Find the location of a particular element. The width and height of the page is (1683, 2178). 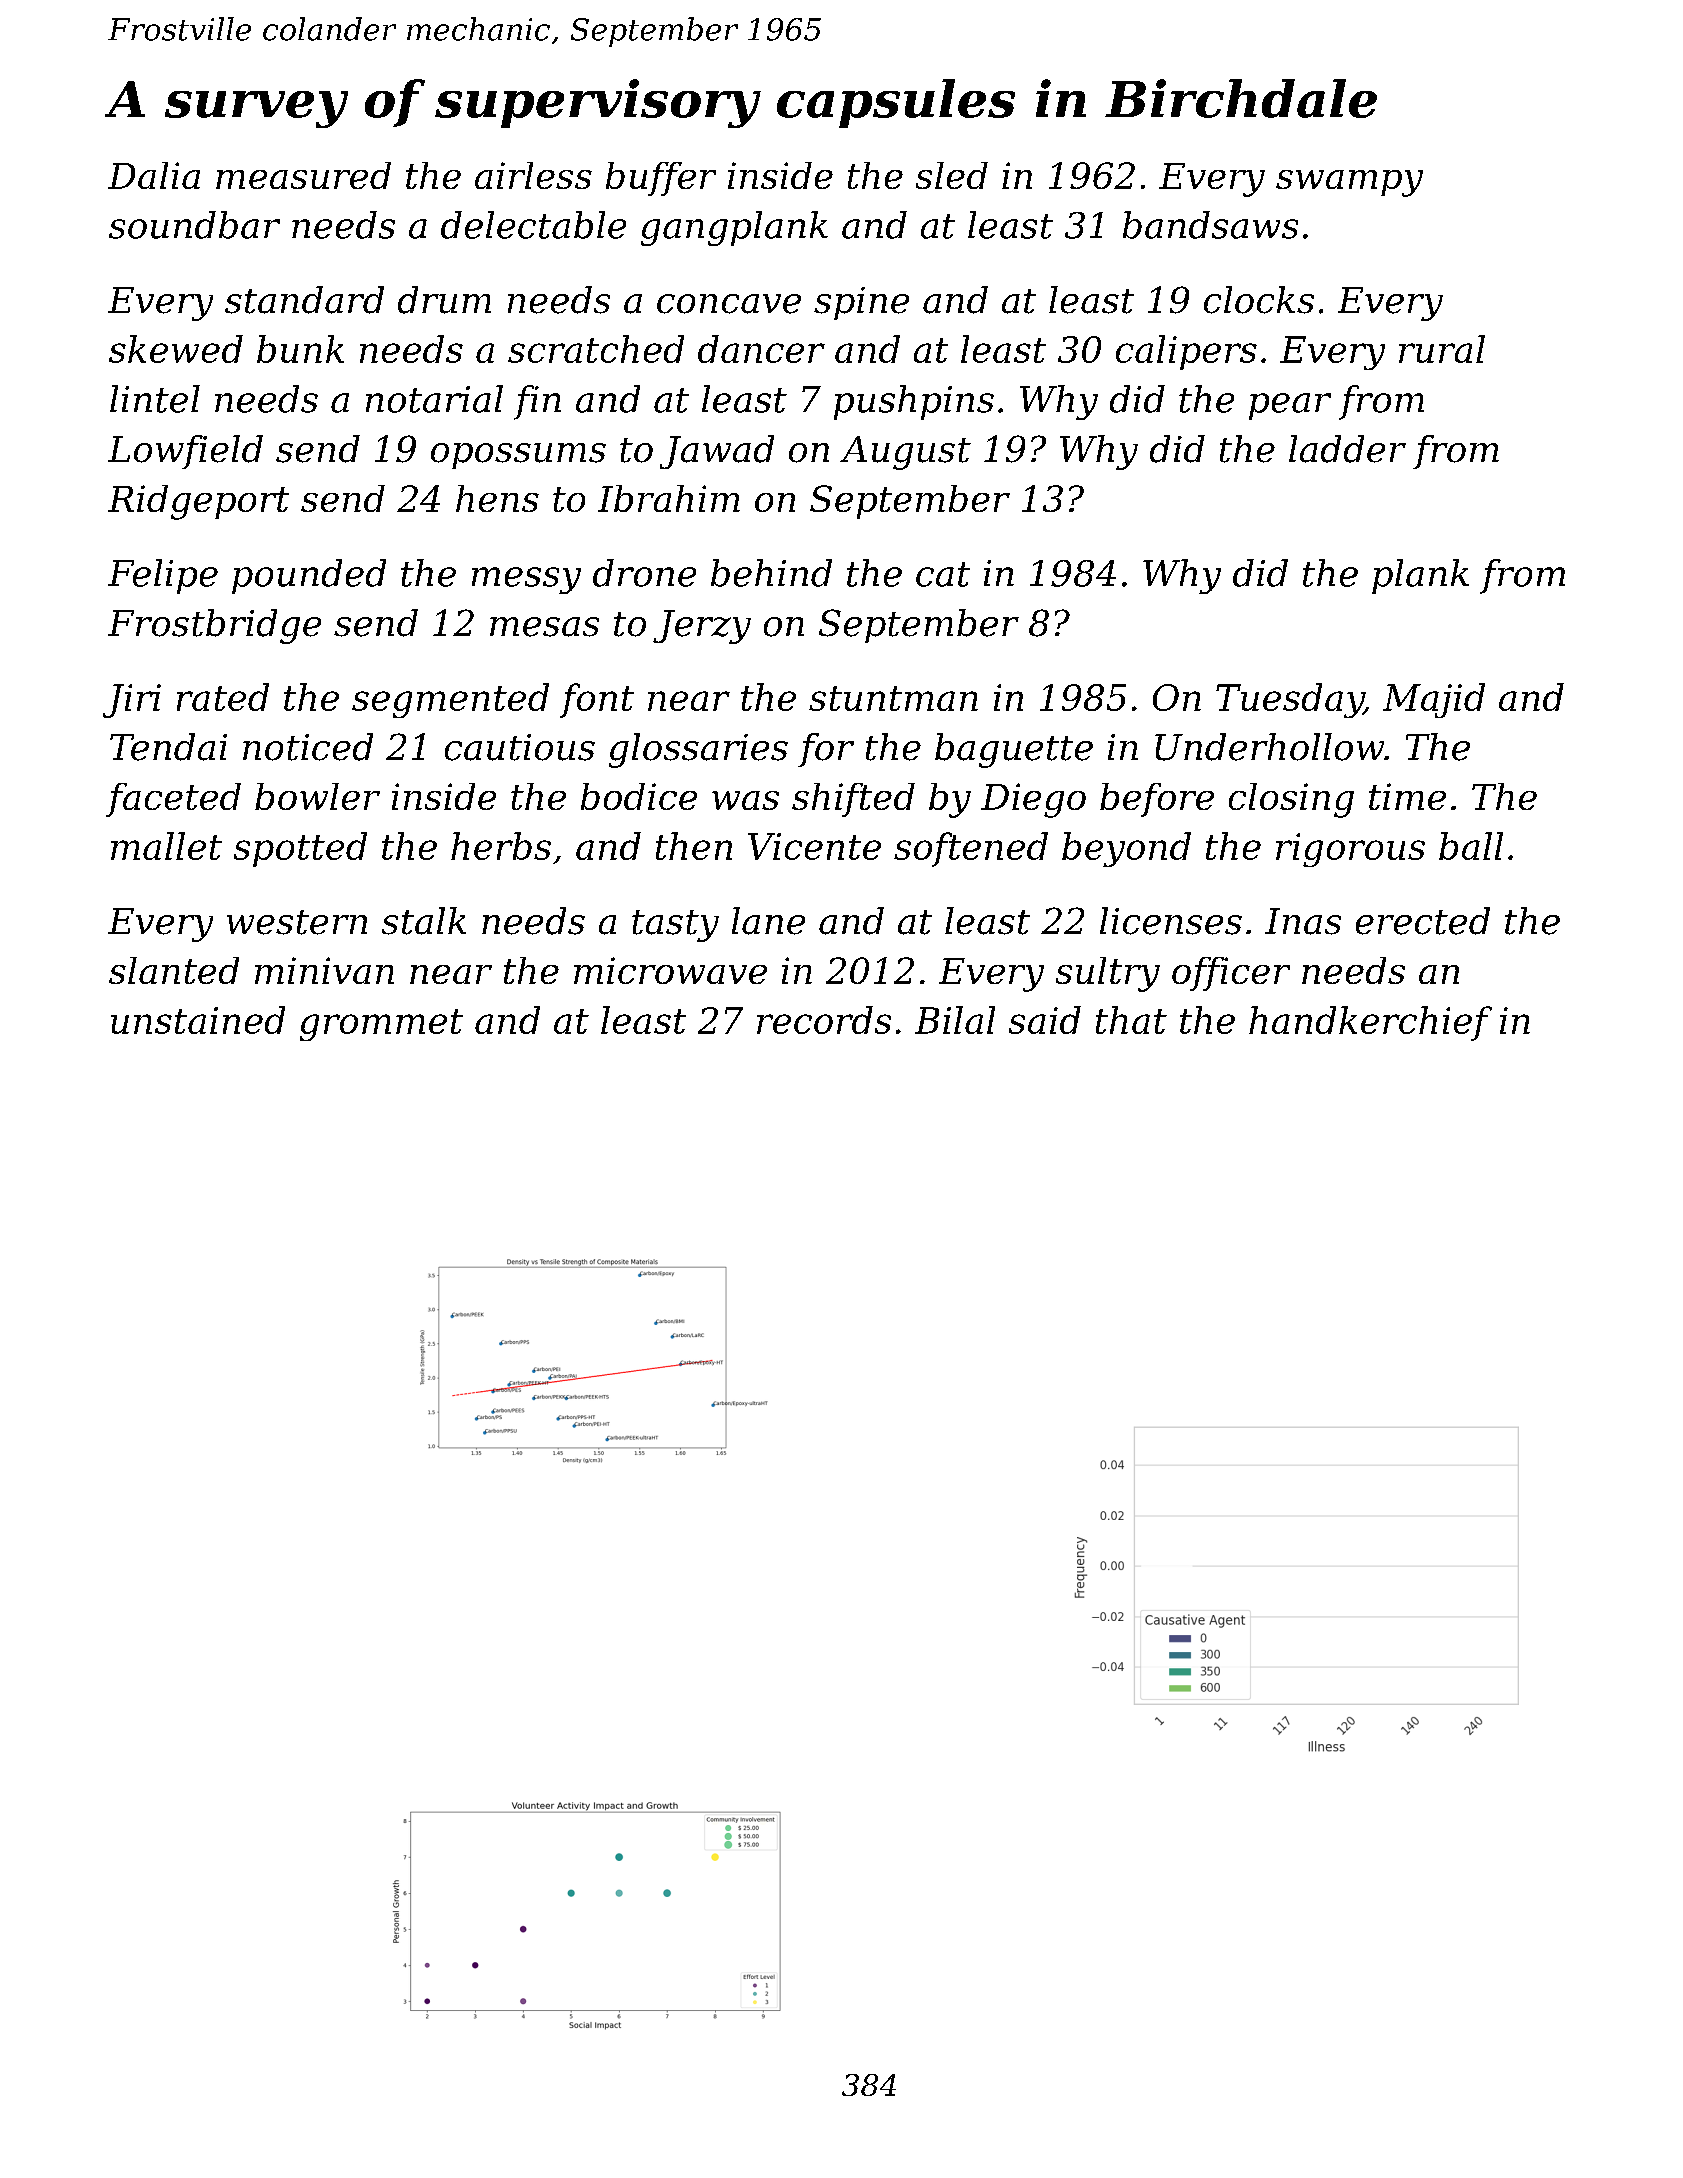

Jawad is located at coordinates (717, 452).
